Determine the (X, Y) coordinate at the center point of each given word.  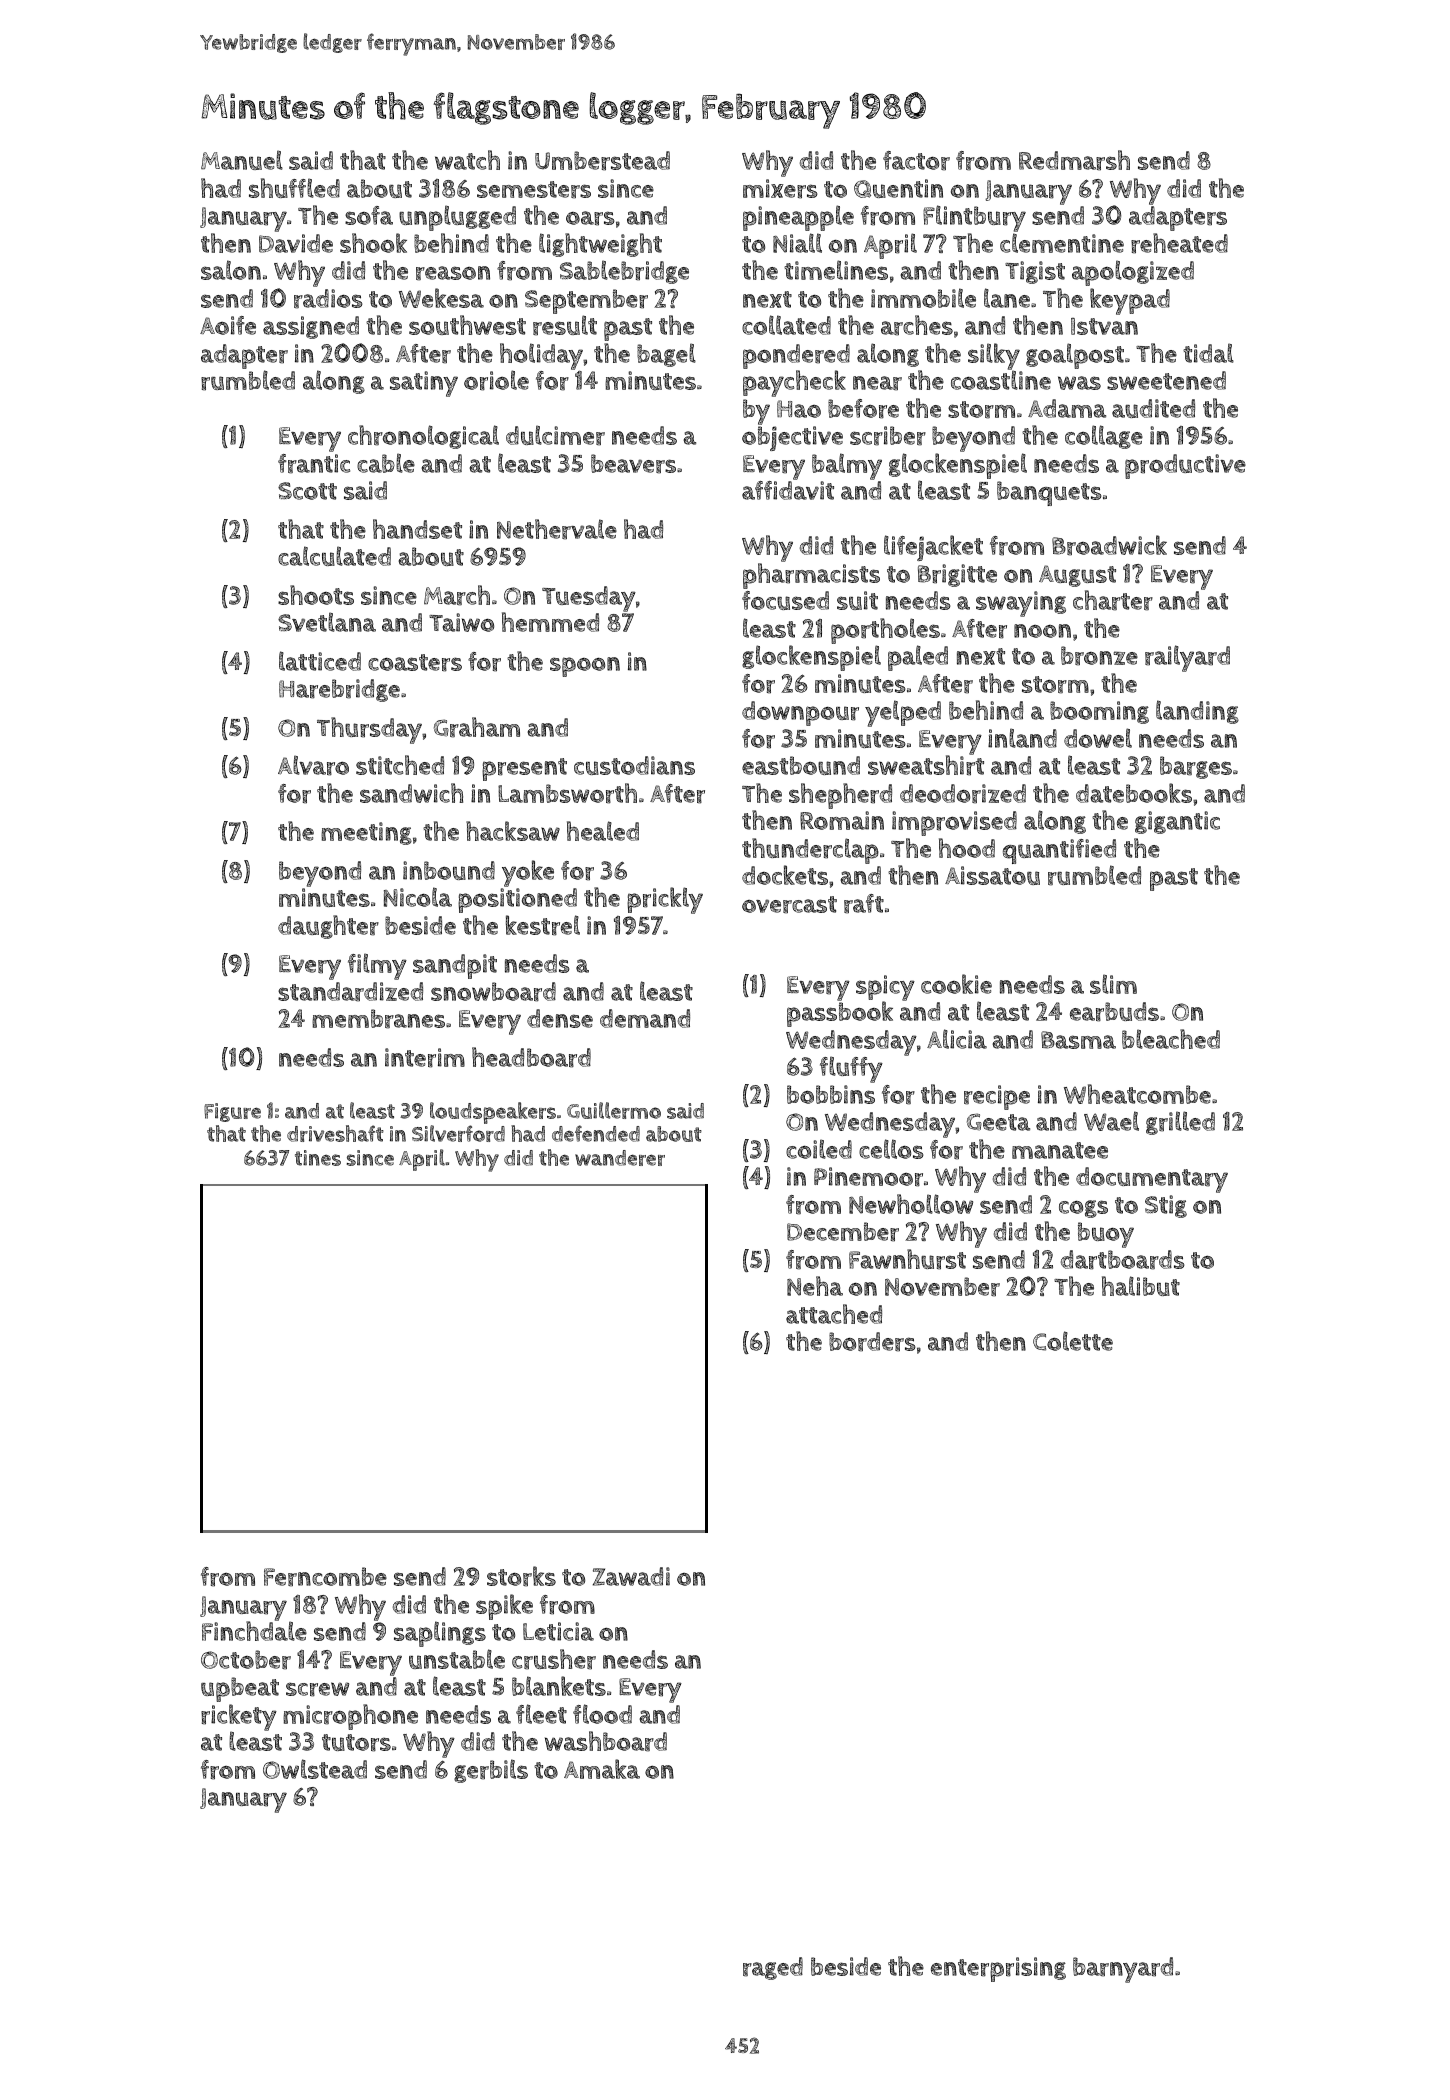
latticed (320, 661)
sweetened (1166, 380)
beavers (633, 464)
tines (318, 1158)
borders (872, 1342)
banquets (1049, 493)
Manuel (242, 160)
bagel (666, 355)
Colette (1073, 1341)
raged (773, 1968)
